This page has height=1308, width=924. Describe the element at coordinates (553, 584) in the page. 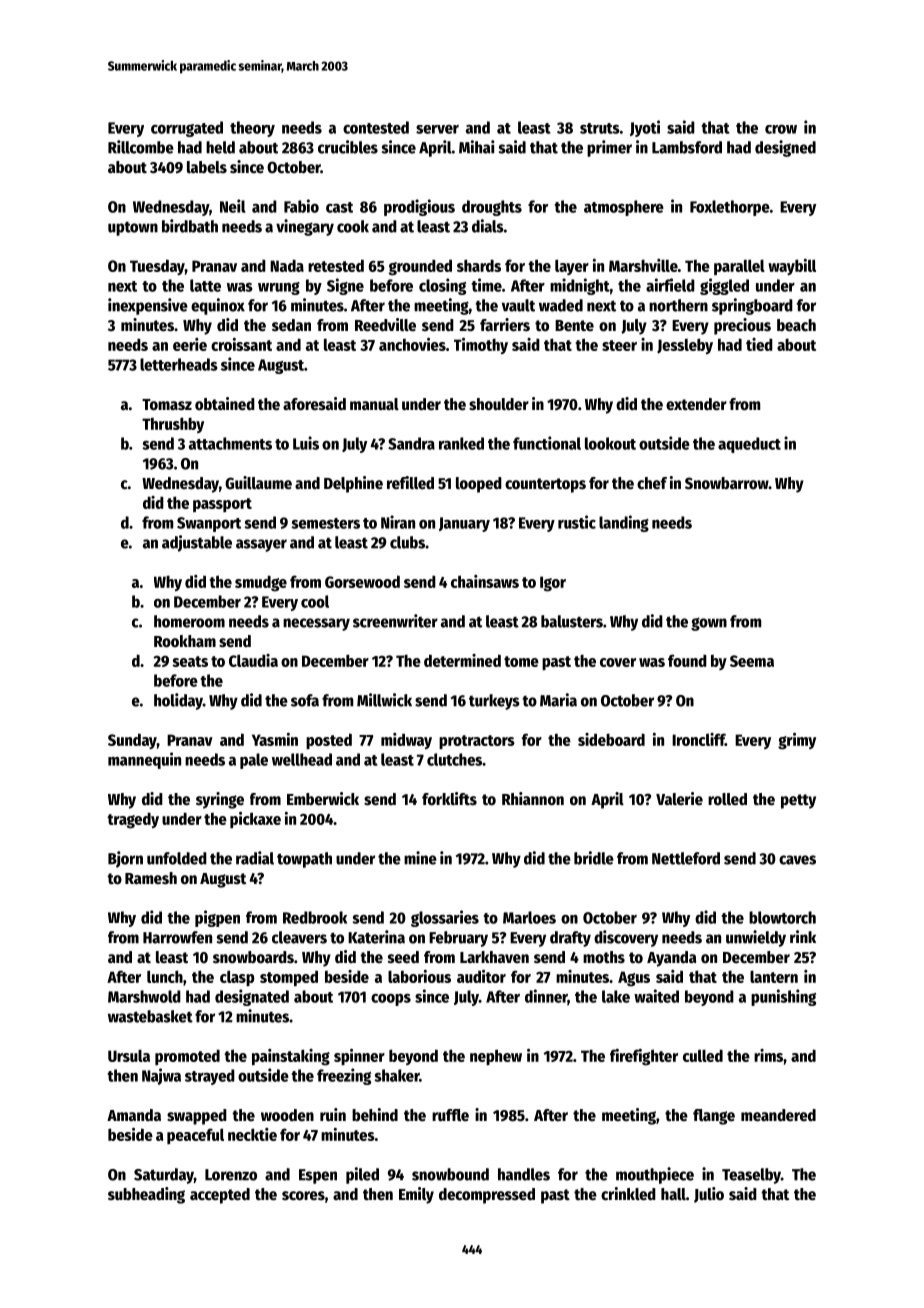

I see `Igor` at that location.
